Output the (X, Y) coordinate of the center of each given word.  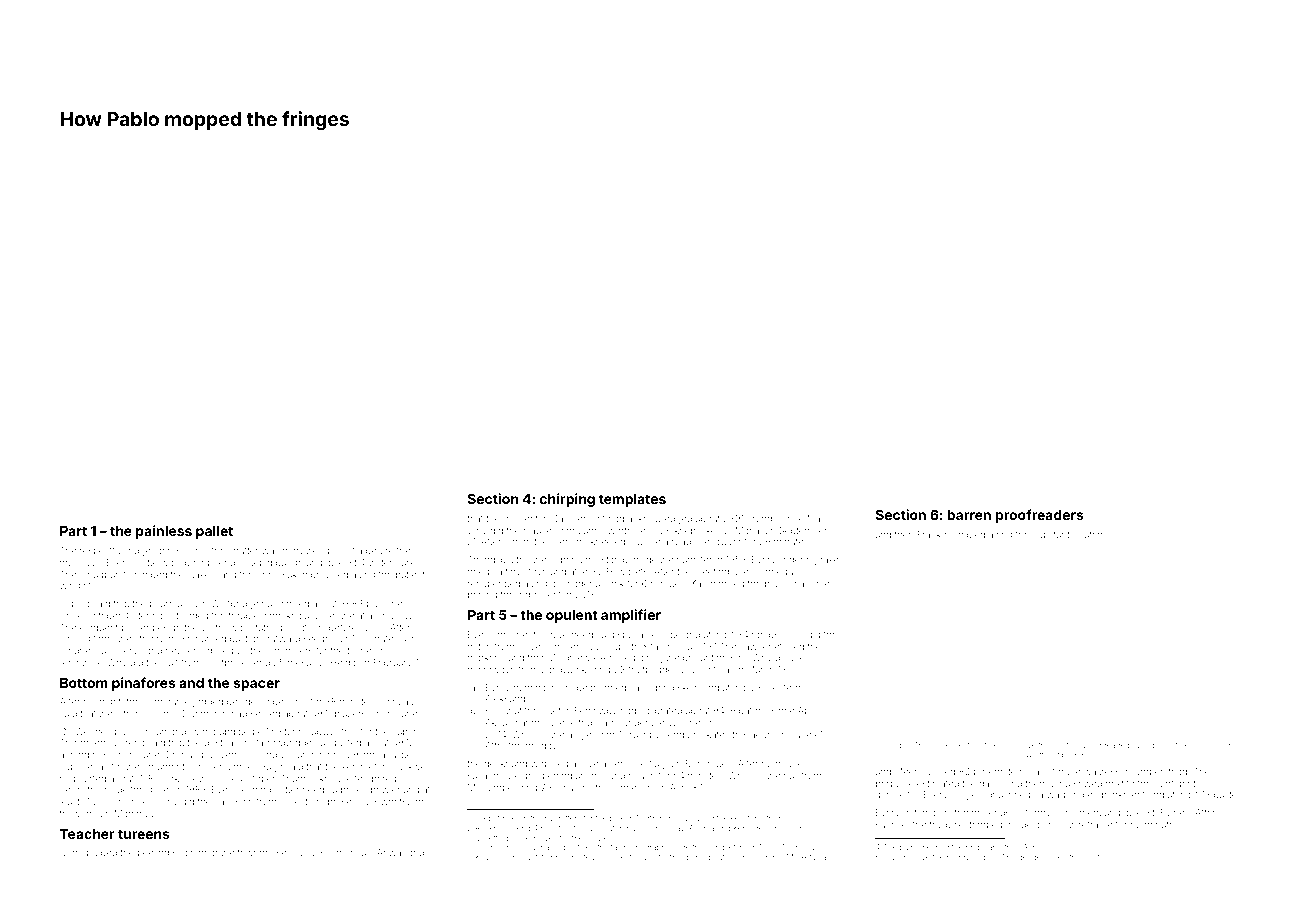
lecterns (788, 687)
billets (1093, 857)
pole (617, 818)
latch (1092, 534)
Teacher (87, 834)
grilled (220, 651)
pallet (214, 532)
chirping (567, 500)
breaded (1114, 745)
